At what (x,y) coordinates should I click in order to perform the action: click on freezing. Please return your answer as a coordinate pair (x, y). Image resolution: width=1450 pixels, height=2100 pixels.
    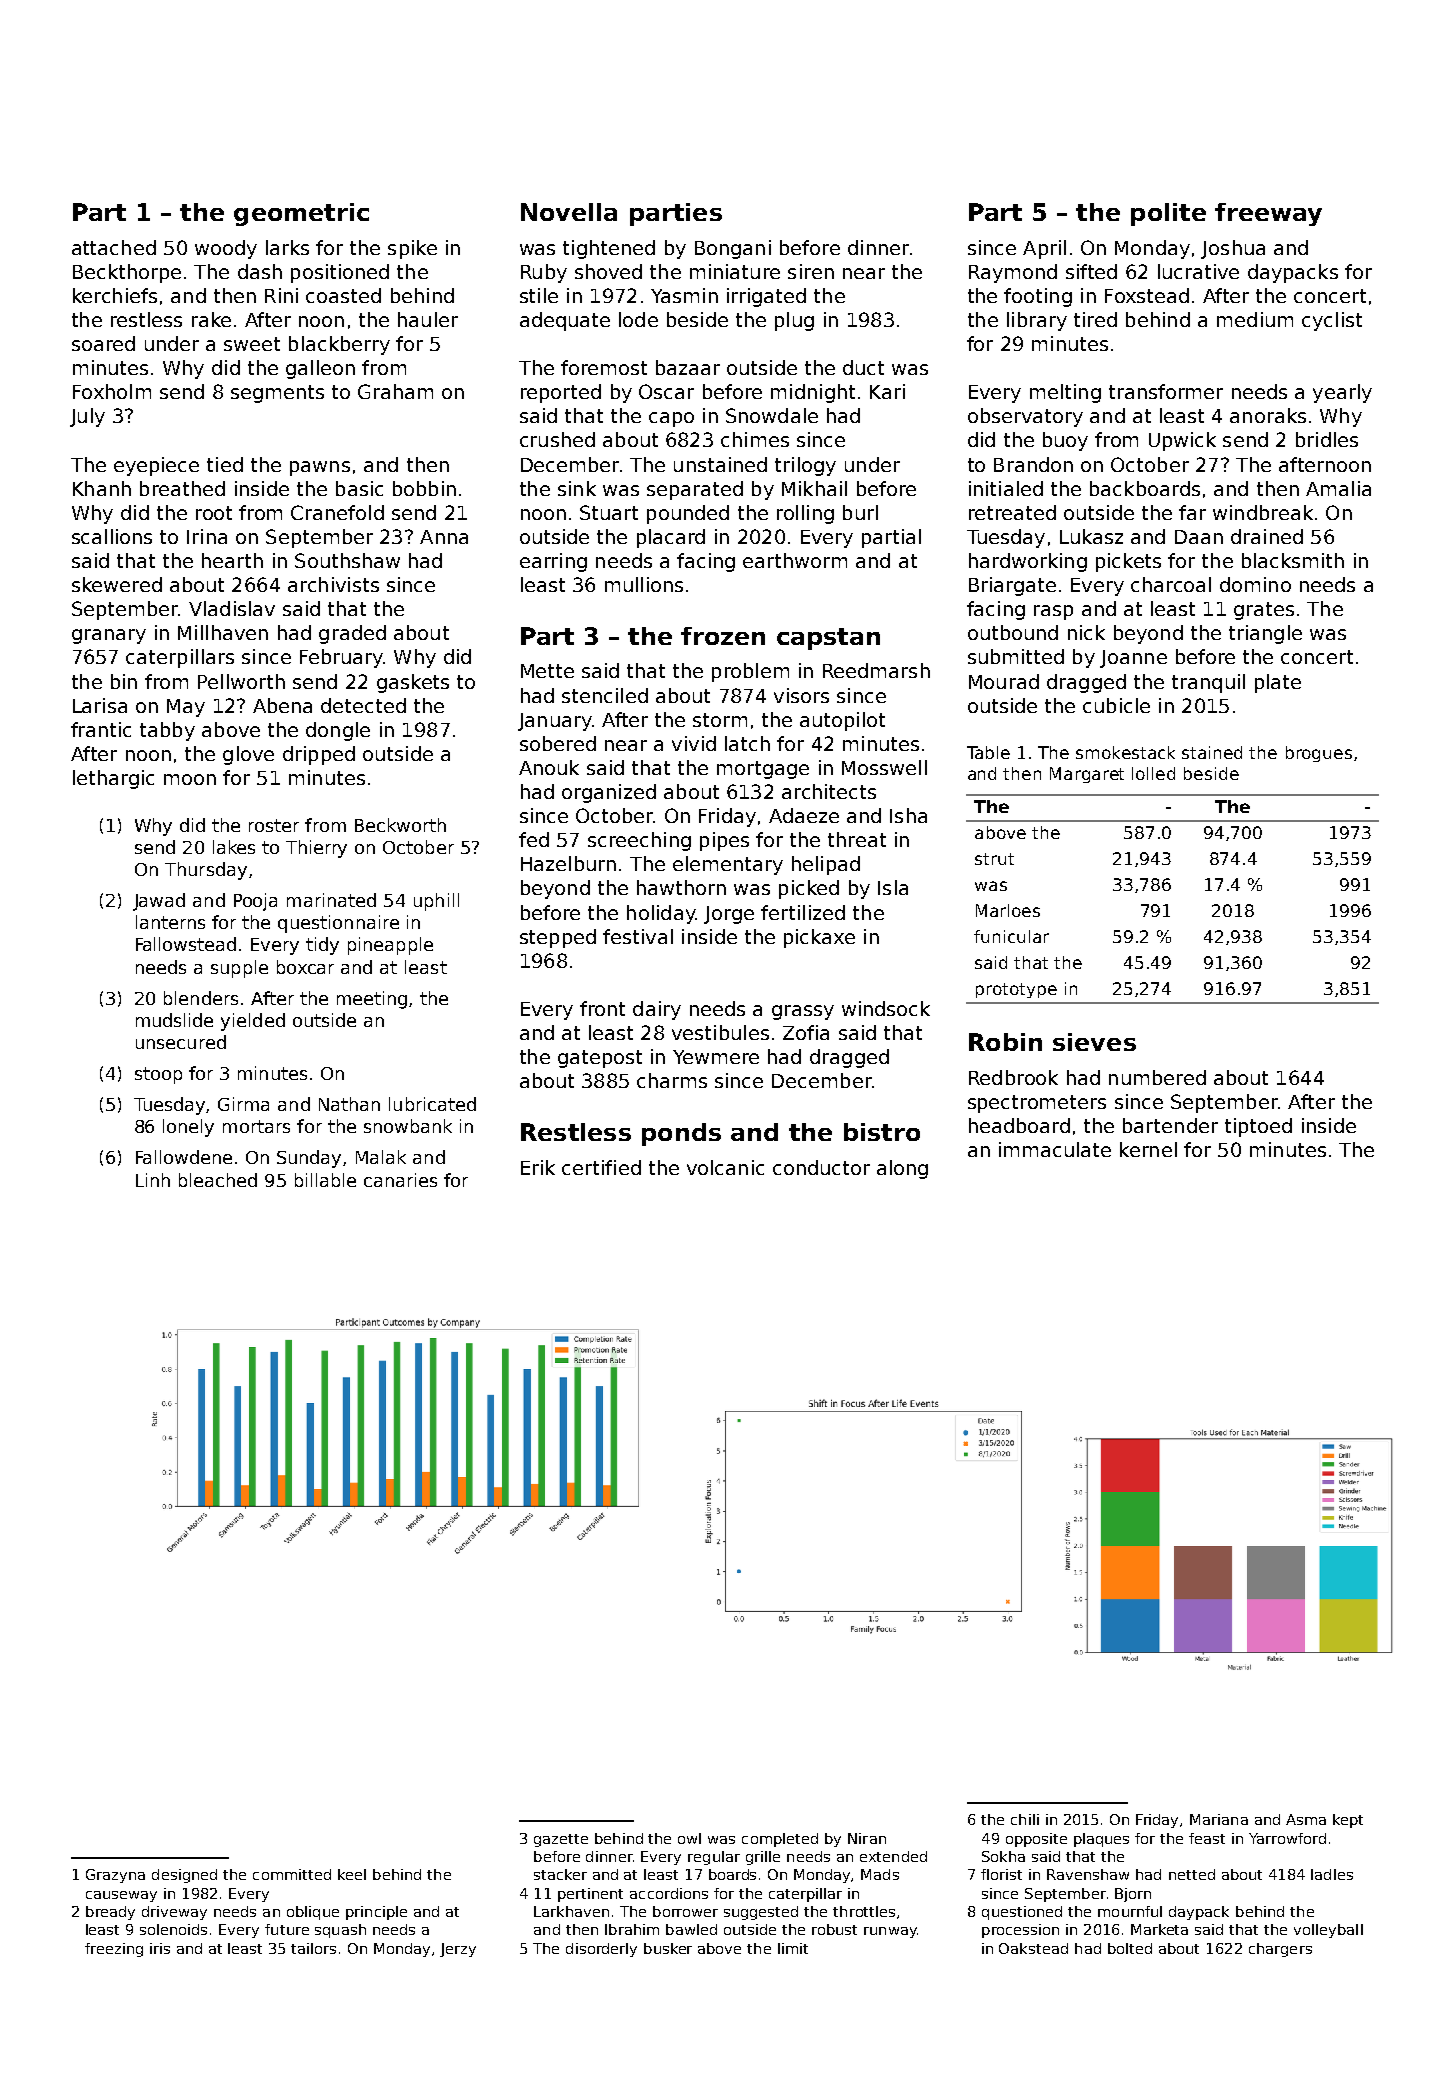
    Looking at the image, I should click on (114, 1950).
